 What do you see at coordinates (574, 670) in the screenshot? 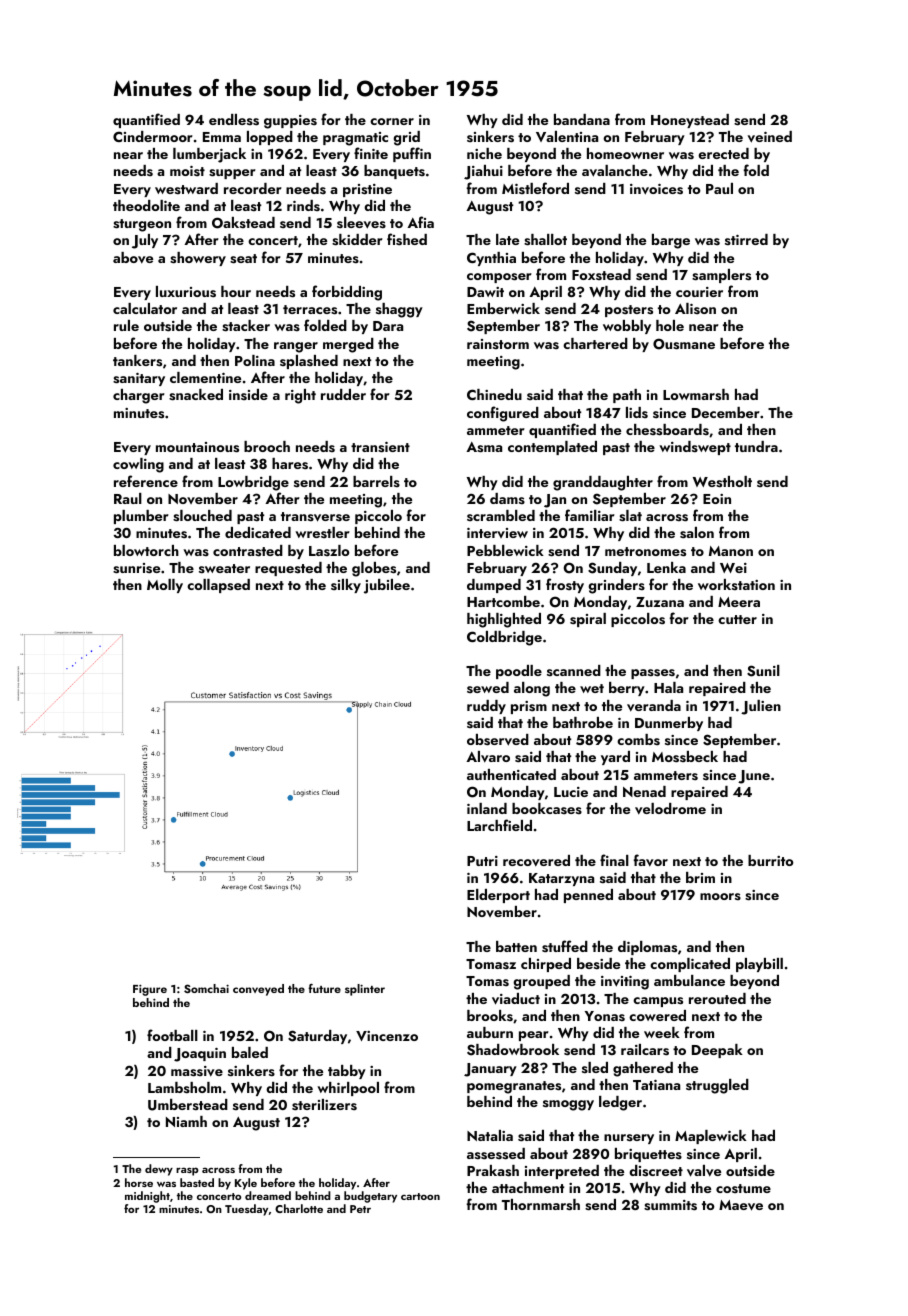
I see `scanned` at bounding box center [574, 670].
